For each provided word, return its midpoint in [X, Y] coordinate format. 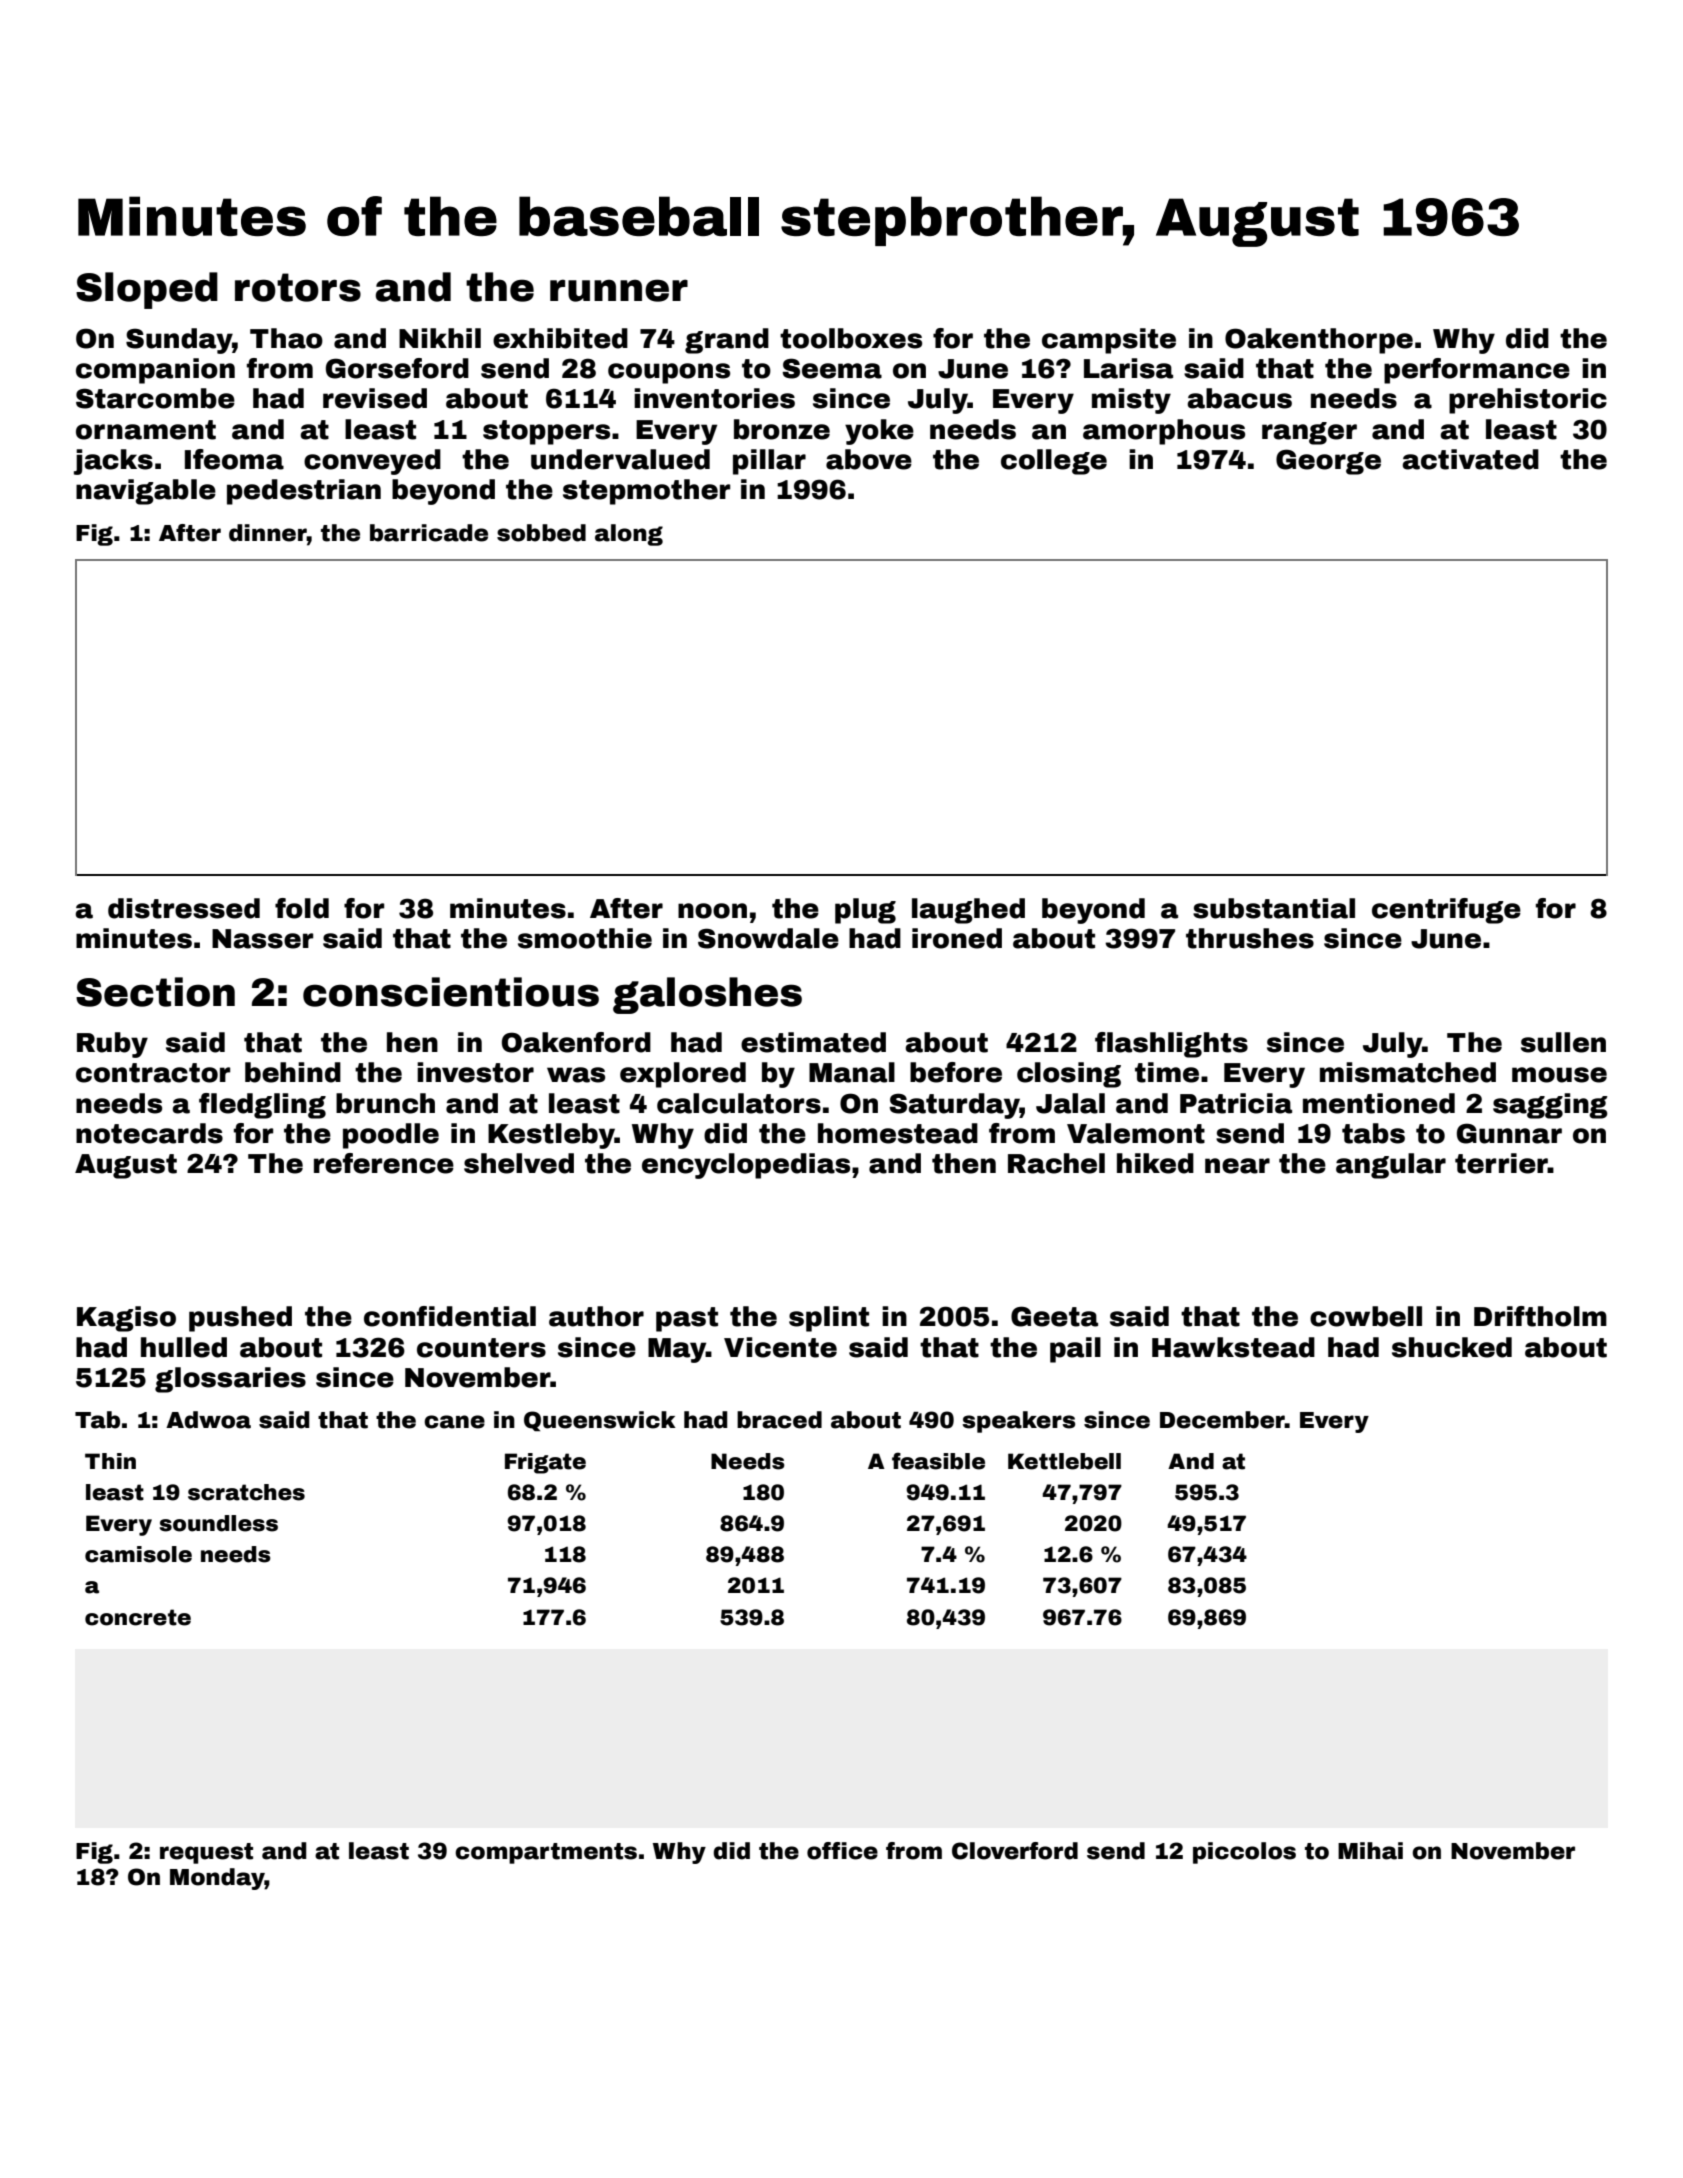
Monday [217, 1879]
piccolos [1244, 1853]
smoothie [585, 938]
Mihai [1370, 1851]
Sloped [147, 290]
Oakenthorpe [1319, 341]
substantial [1274, 908]
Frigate [545, 1463]
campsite [1109, 341]
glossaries [230, 1380]
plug [865, 911]
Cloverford [1015, 1851]
